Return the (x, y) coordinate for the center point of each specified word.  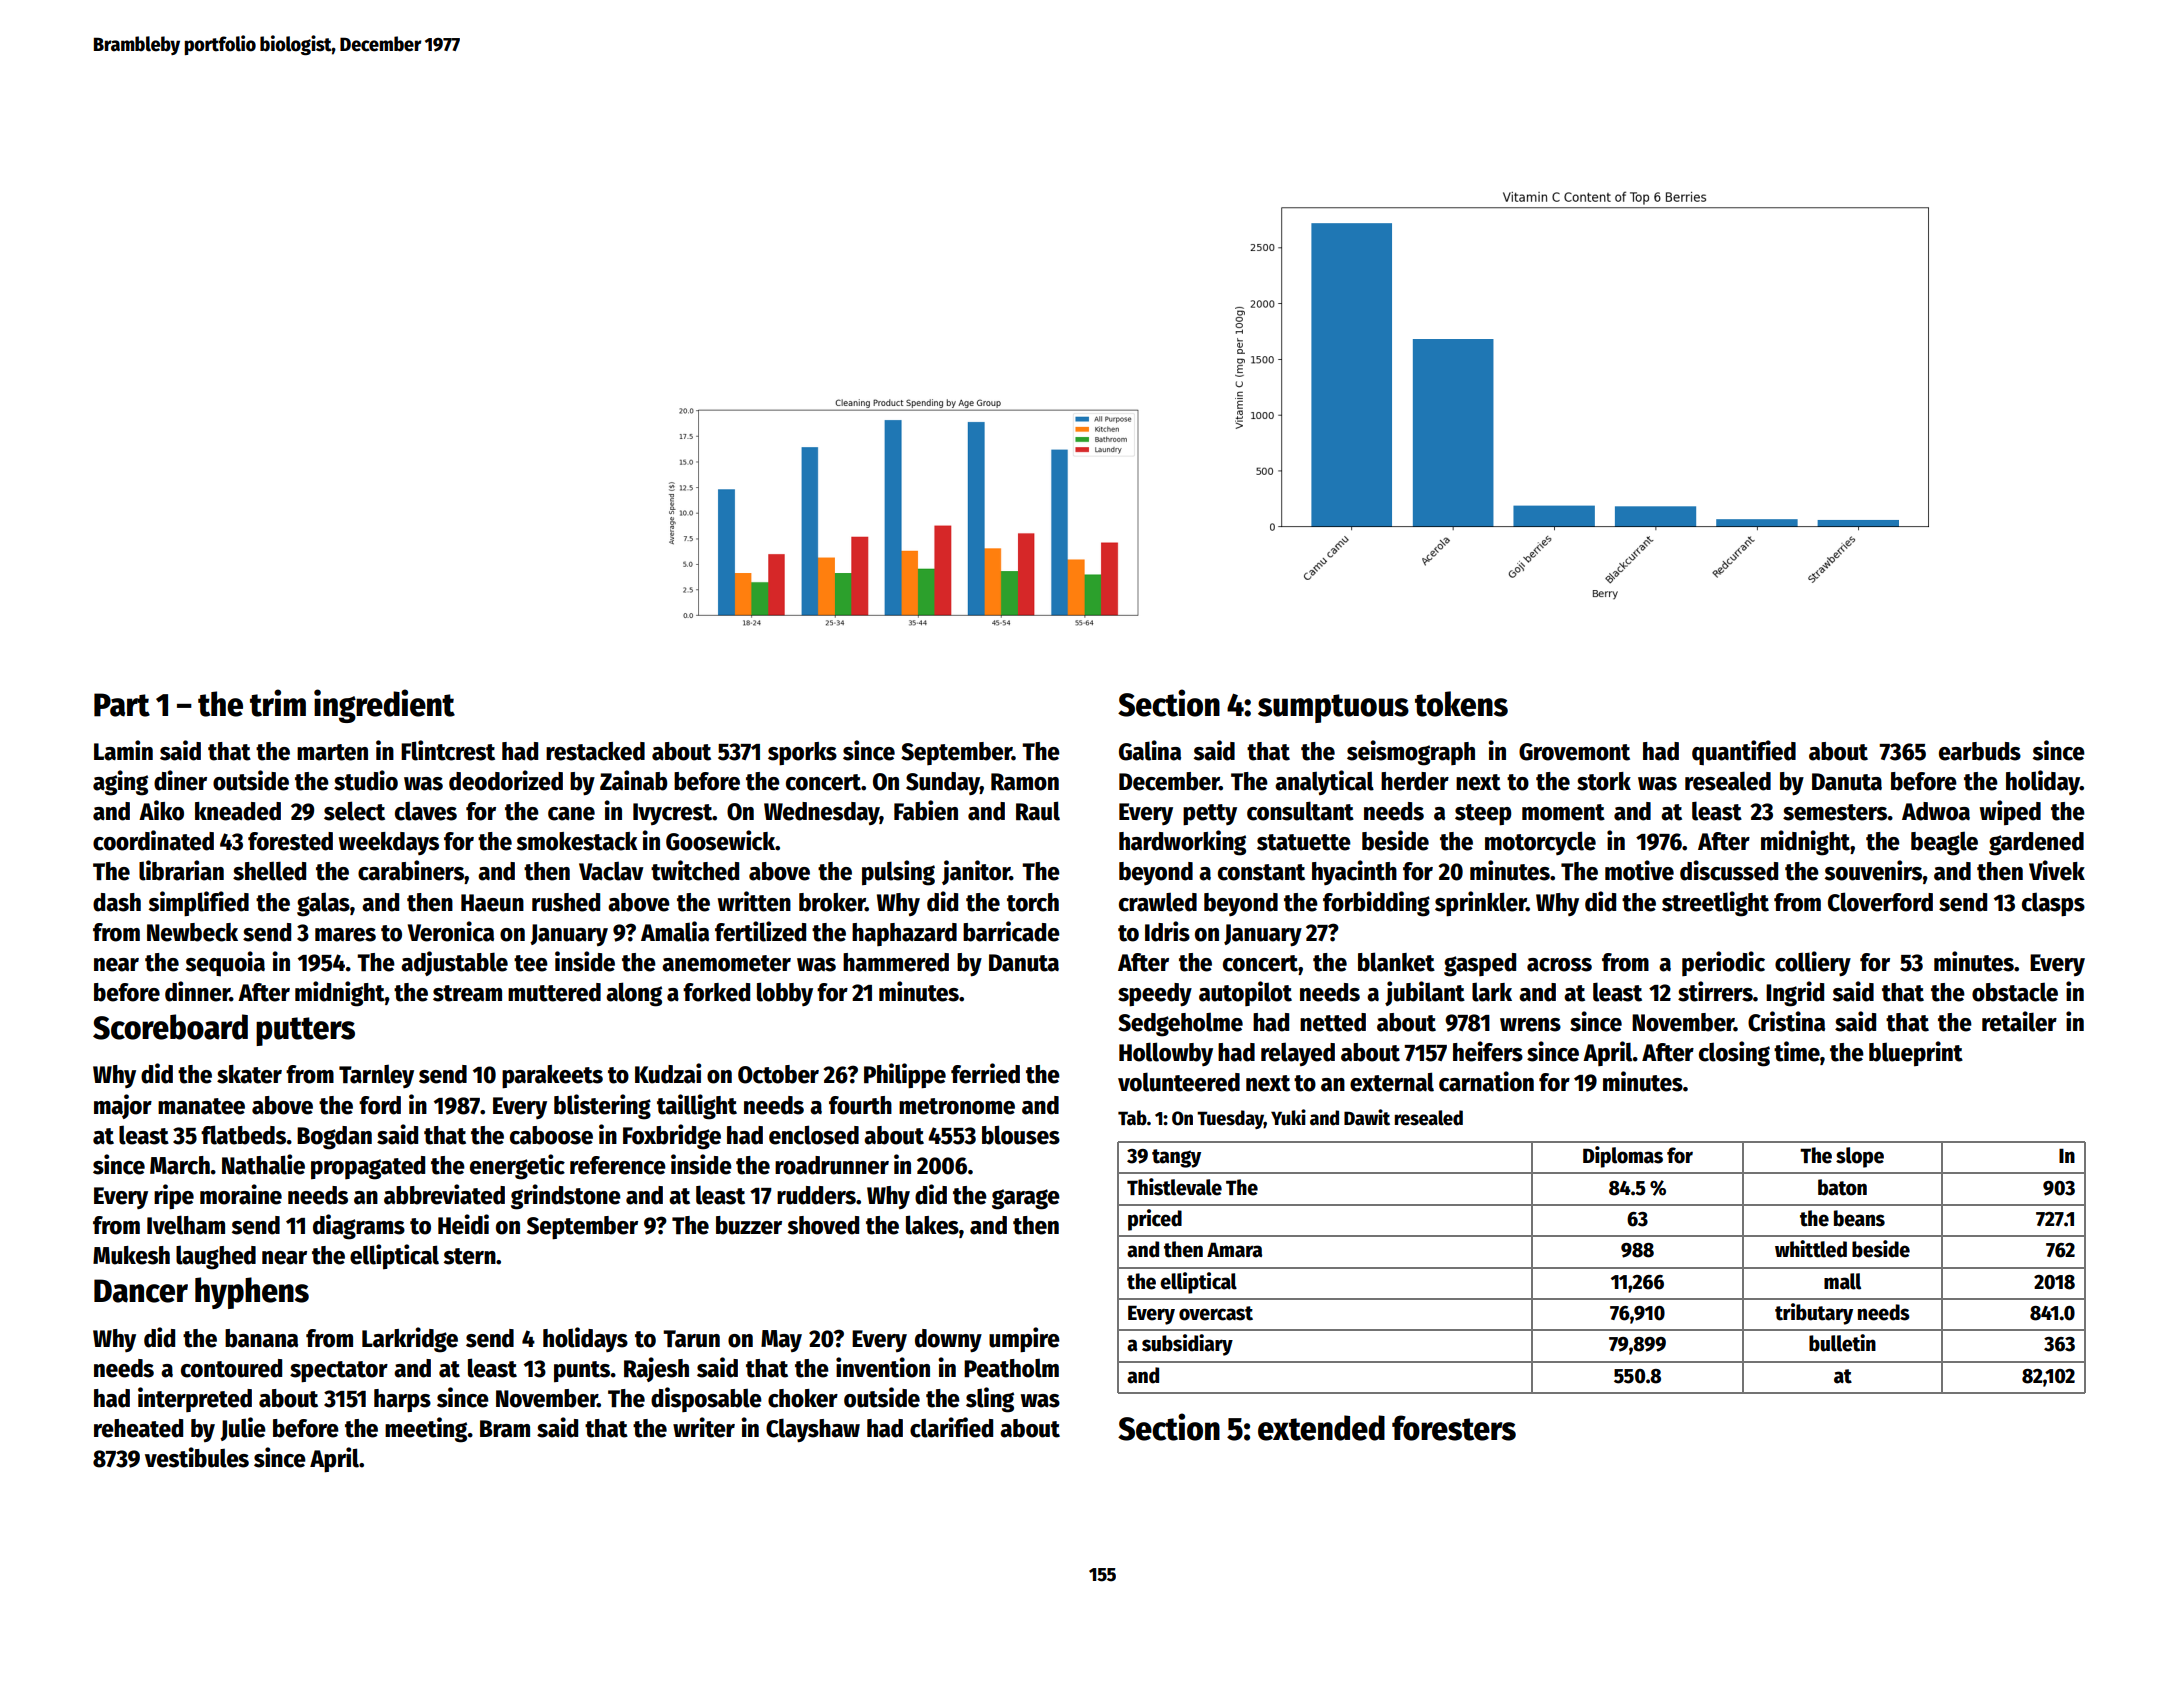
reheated (138, 1428)
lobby (785, 994)
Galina (1150, 750)
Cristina (1786, 1021)
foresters (1454, 1428)
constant (1261, 872)
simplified (198, 904)
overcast (1216, 1313)
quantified (1744, 752)
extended (1321, 1428)
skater (249, 1074)
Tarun (691, 1339)
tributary (1814, 1314)
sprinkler (1480, 904)
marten (332, 752)
